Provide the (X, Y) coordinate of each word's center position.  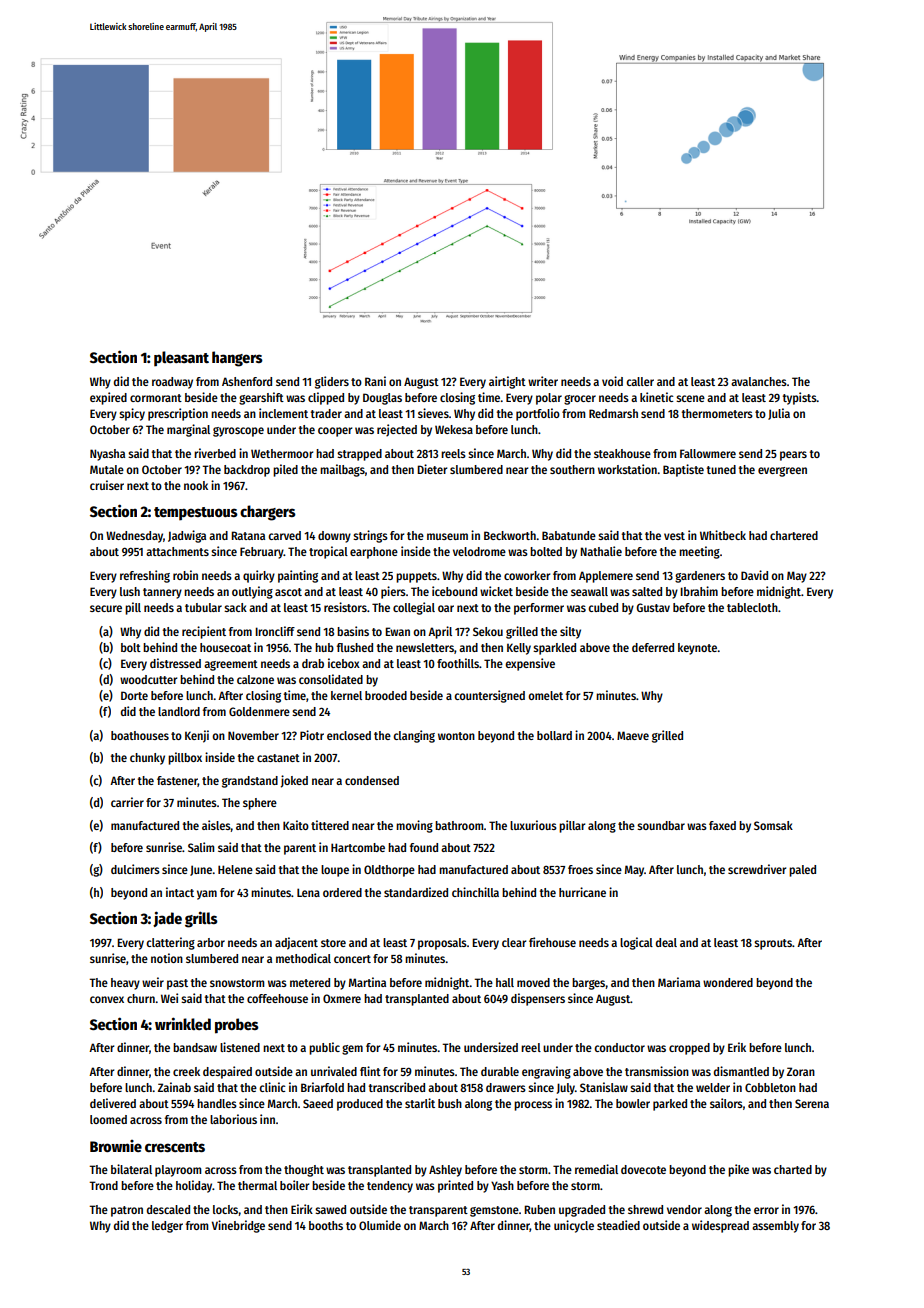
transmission (657, 1071)
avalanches (759, 381)
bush (450, 1103)
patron (127, 1211)
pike (738, 1170)
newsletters (425, 647)
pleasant (181, 359)
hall (505, 982)
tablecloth (752, 607)
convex (107, 999)
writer (543, 381)
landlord (179, 711)
